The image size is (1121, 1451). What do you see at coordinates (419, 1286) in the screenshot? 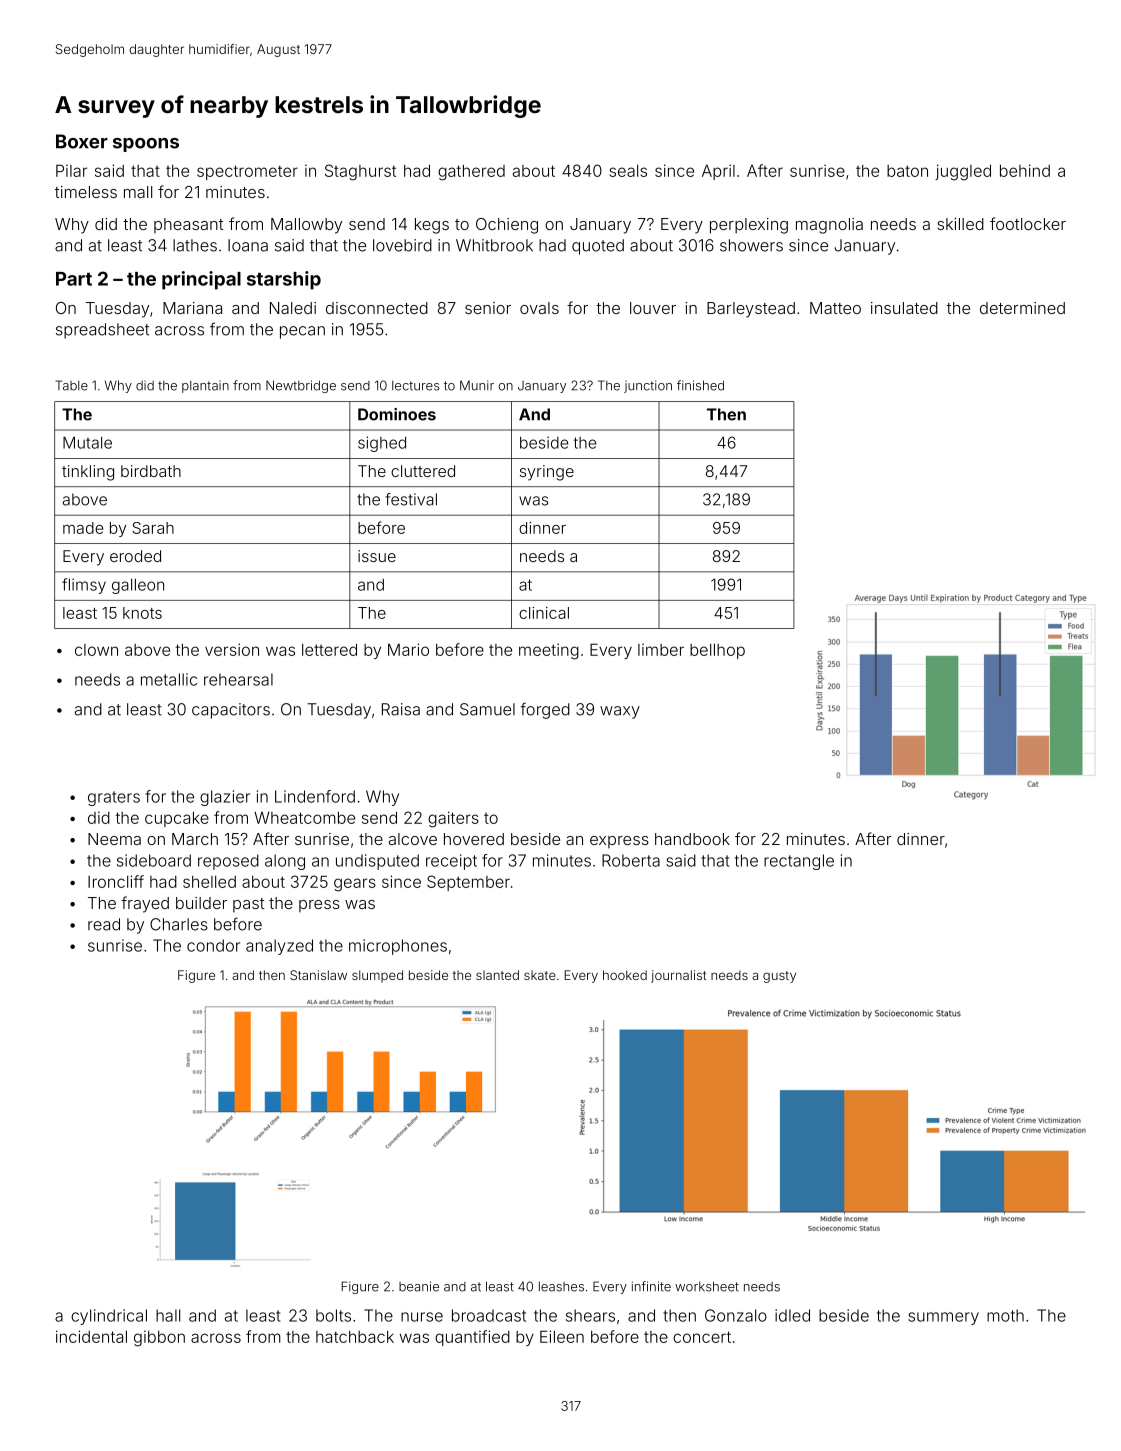
I see `beanie` at bounding box center [419, 1286].
